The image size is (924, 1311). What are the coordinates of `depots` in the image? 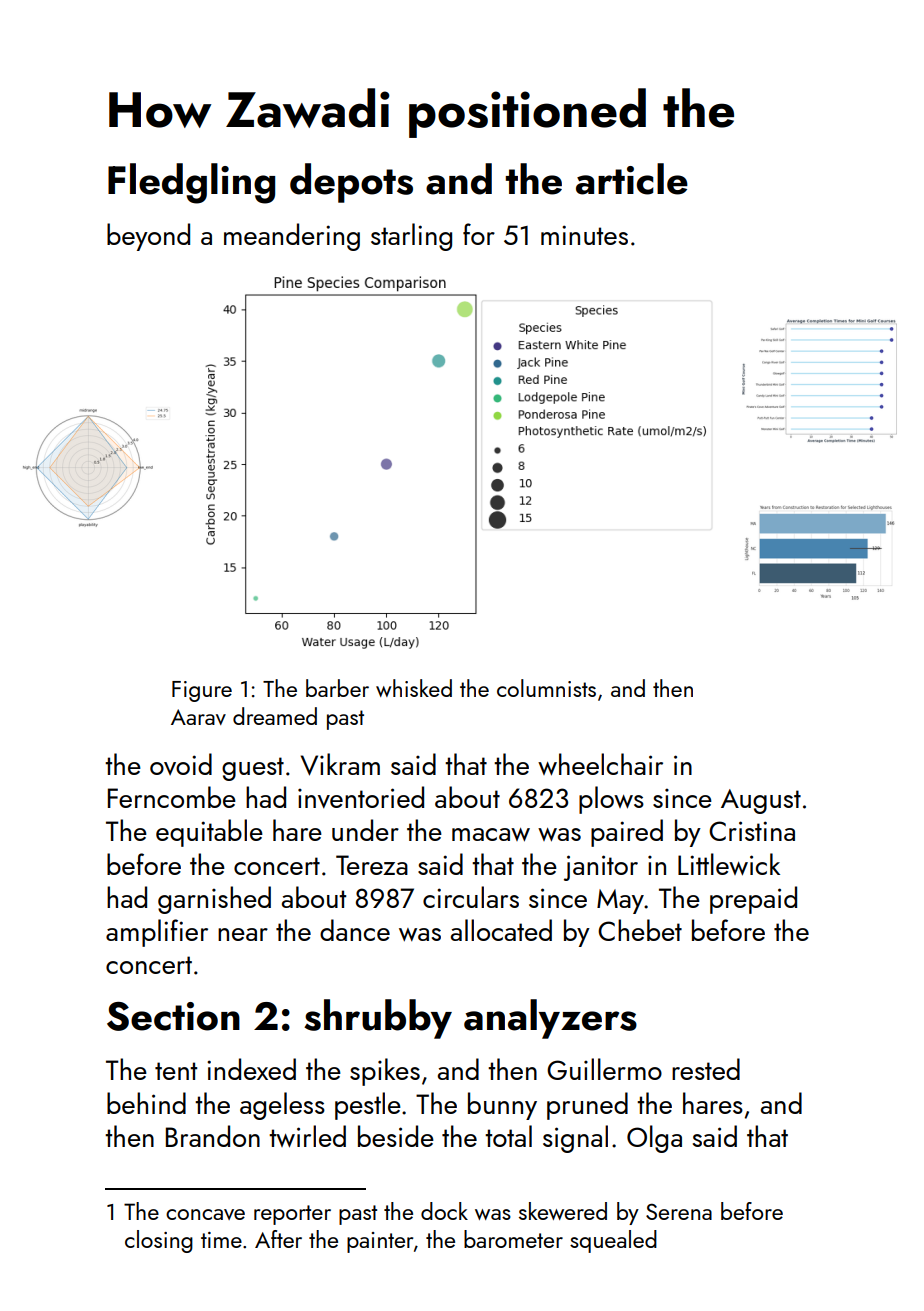 It's located at (351, 183).
